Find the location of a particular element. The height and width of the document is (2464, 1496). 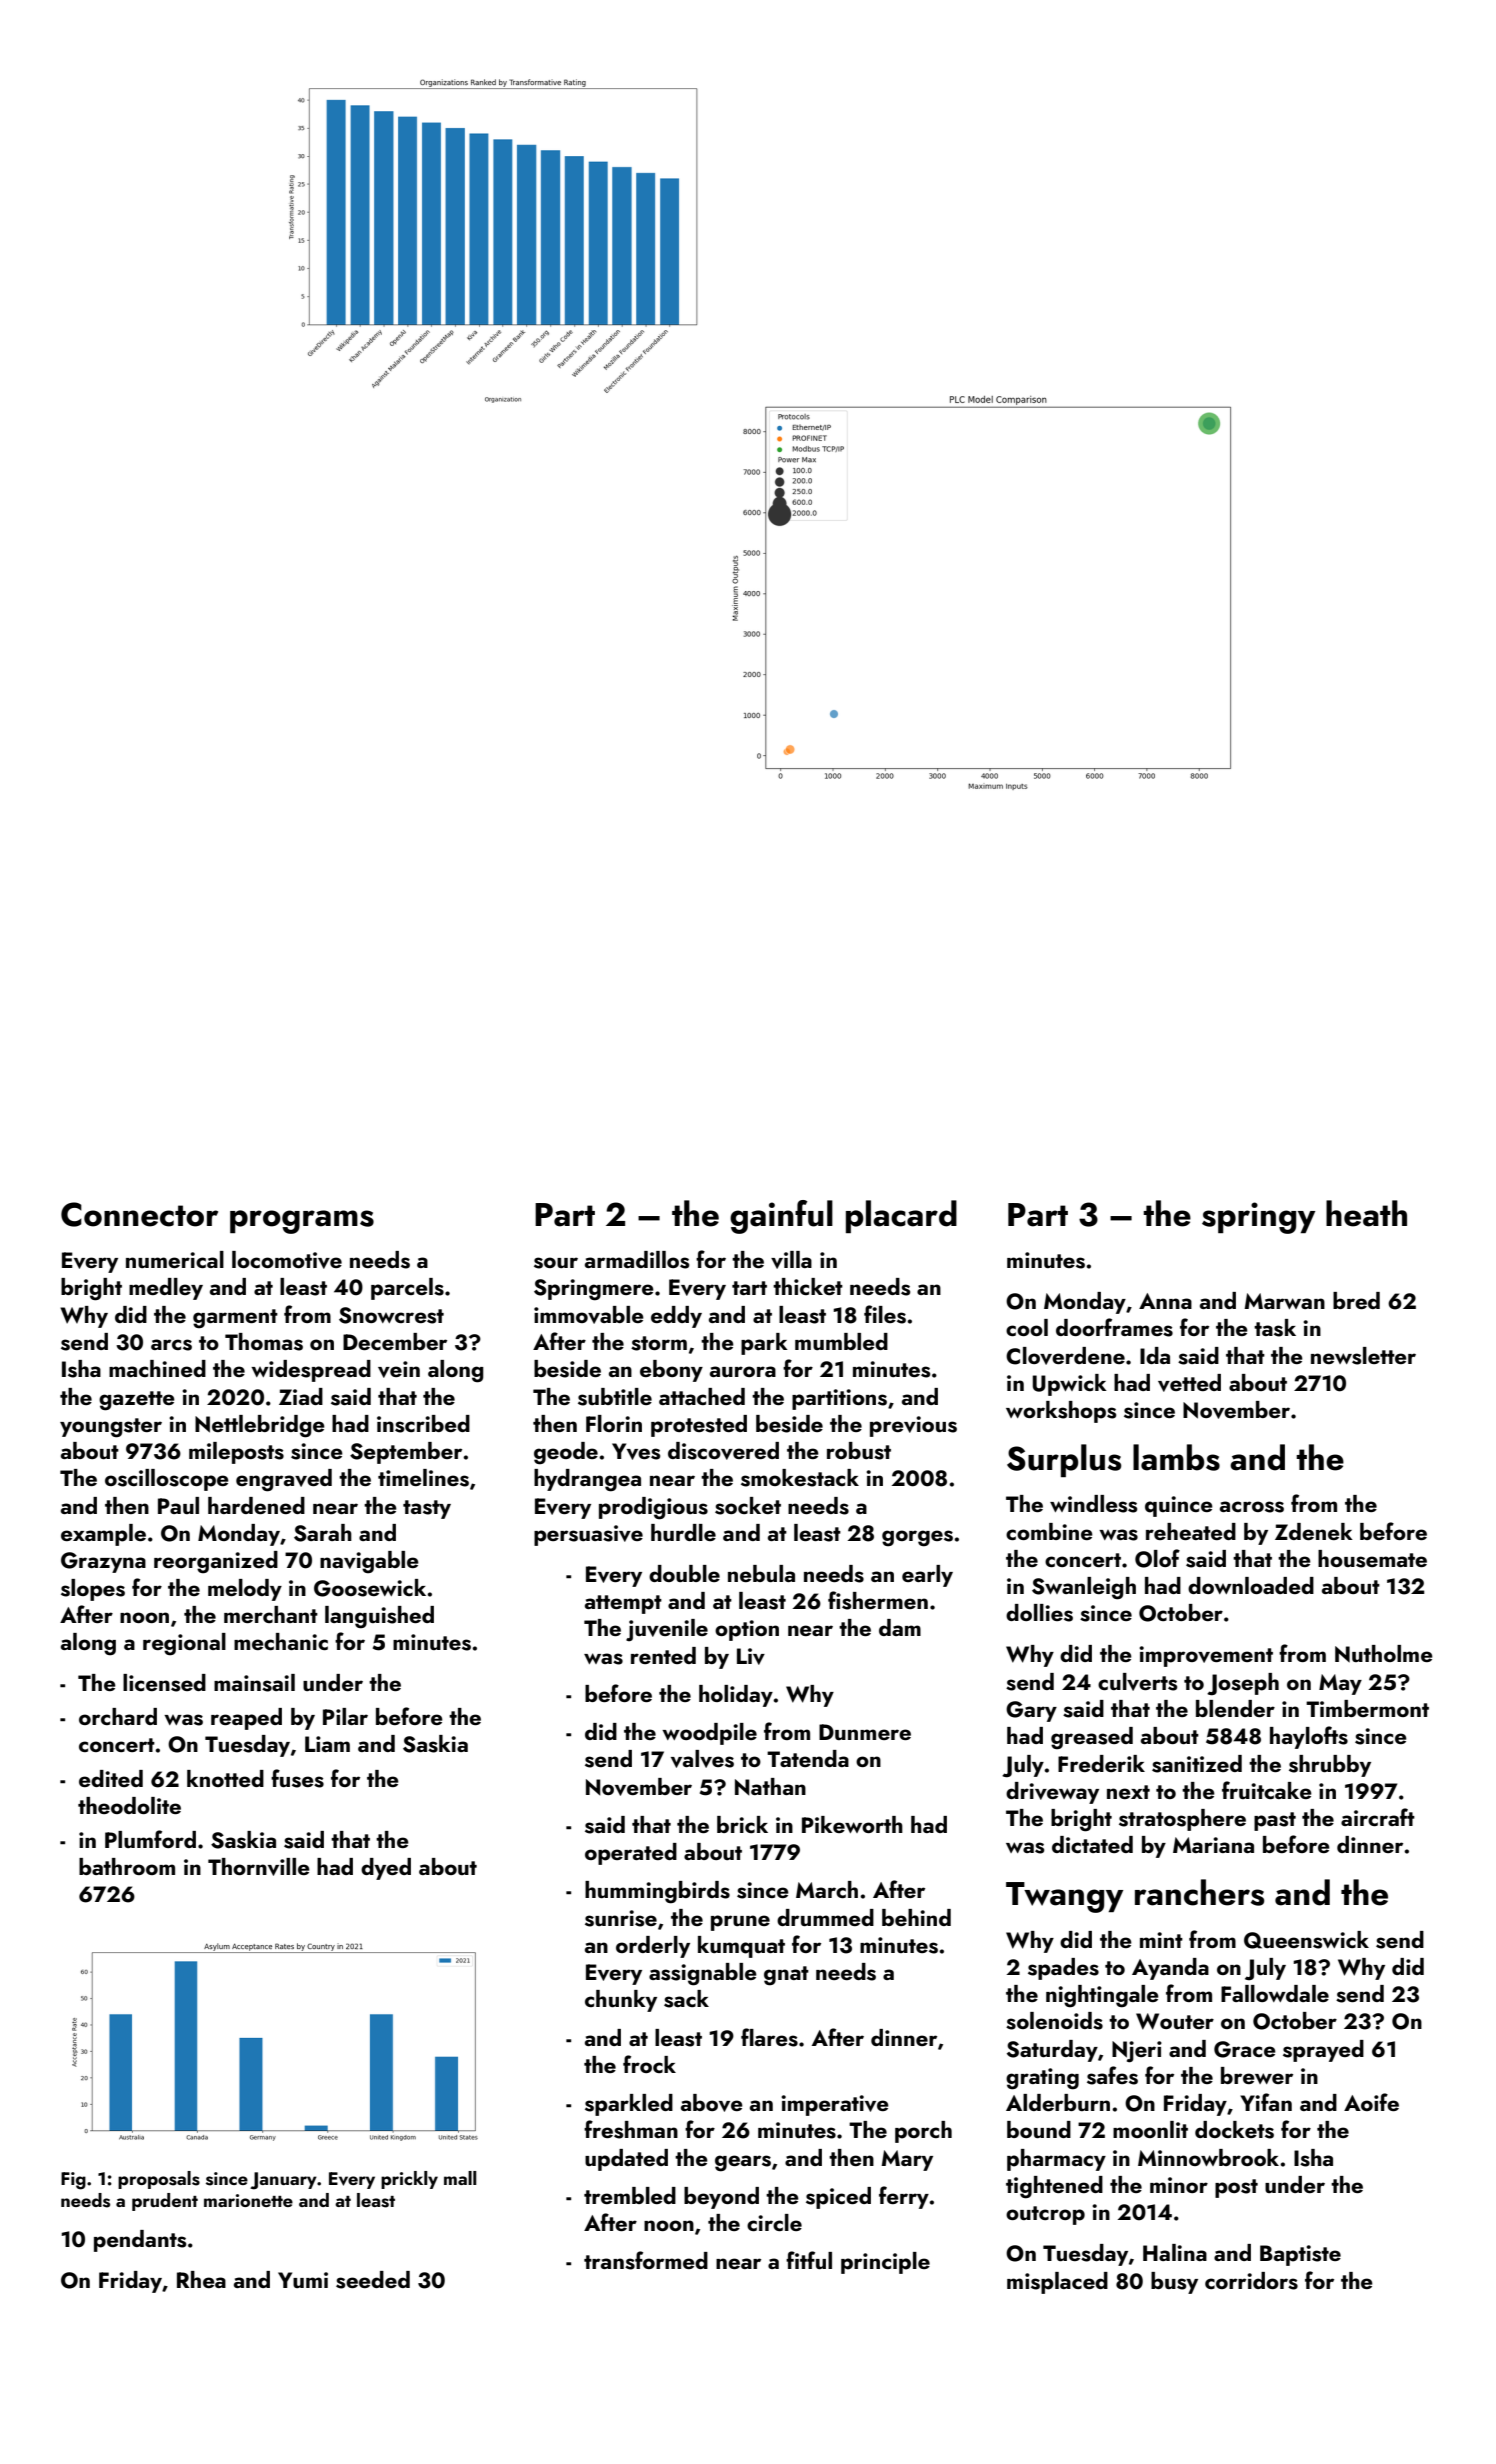

Connector is located at coordinates (139, 1214).
